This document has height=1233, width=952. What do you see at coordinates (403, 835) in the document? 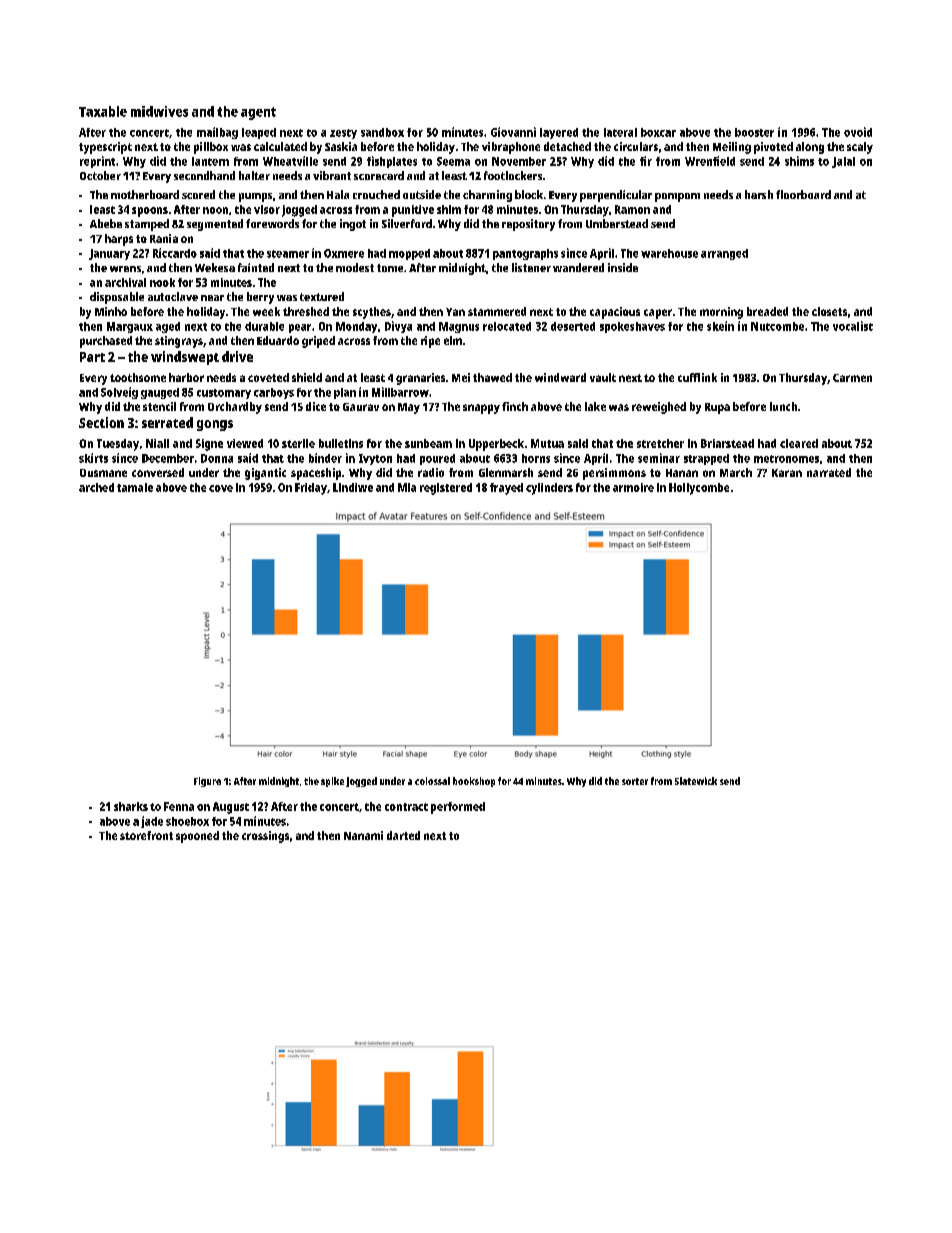
I see `darted` at bounding box center [403, 835].
